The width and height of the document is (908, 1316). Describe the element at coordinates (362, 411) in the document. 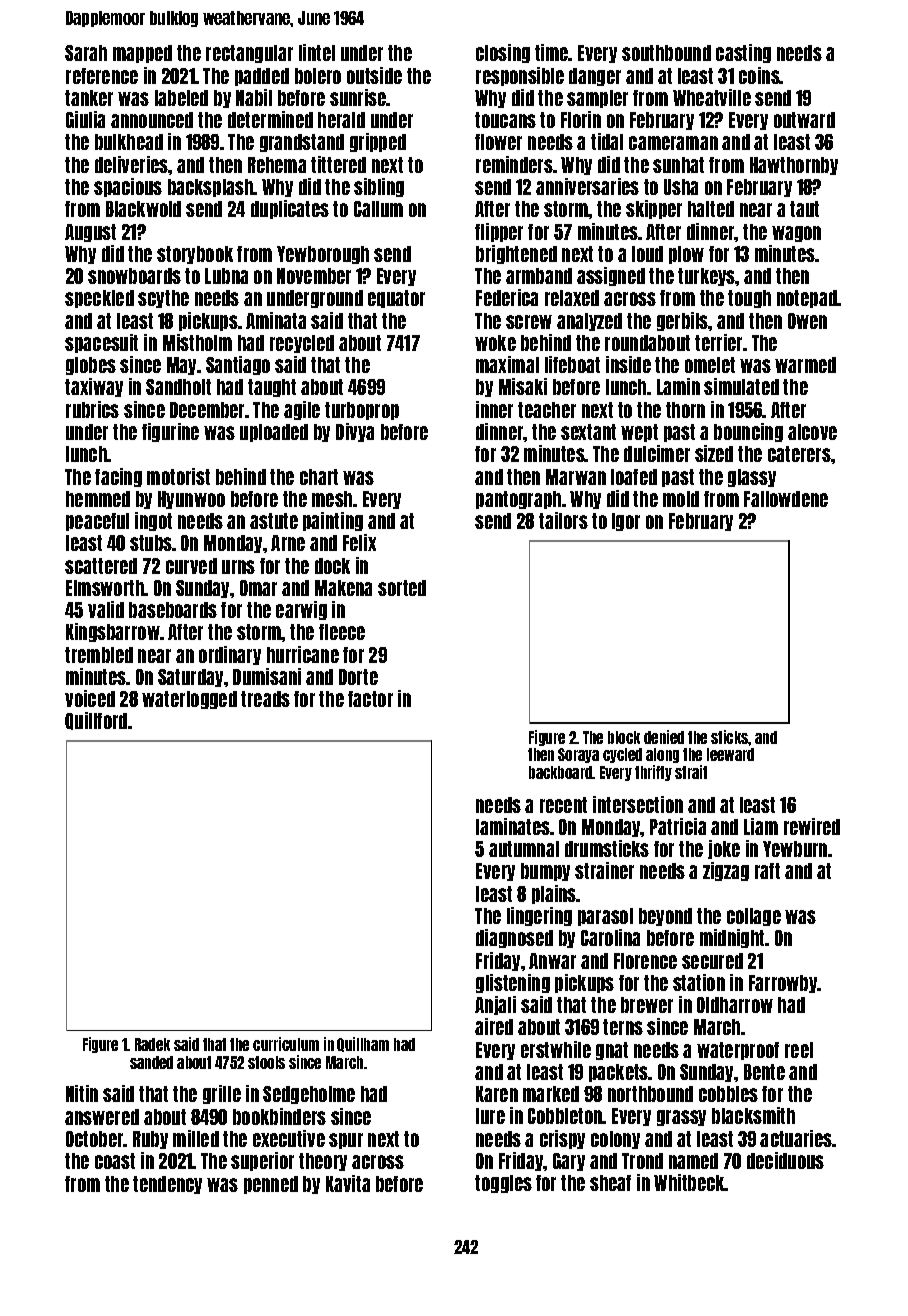

I see `turboprop` at that location.
